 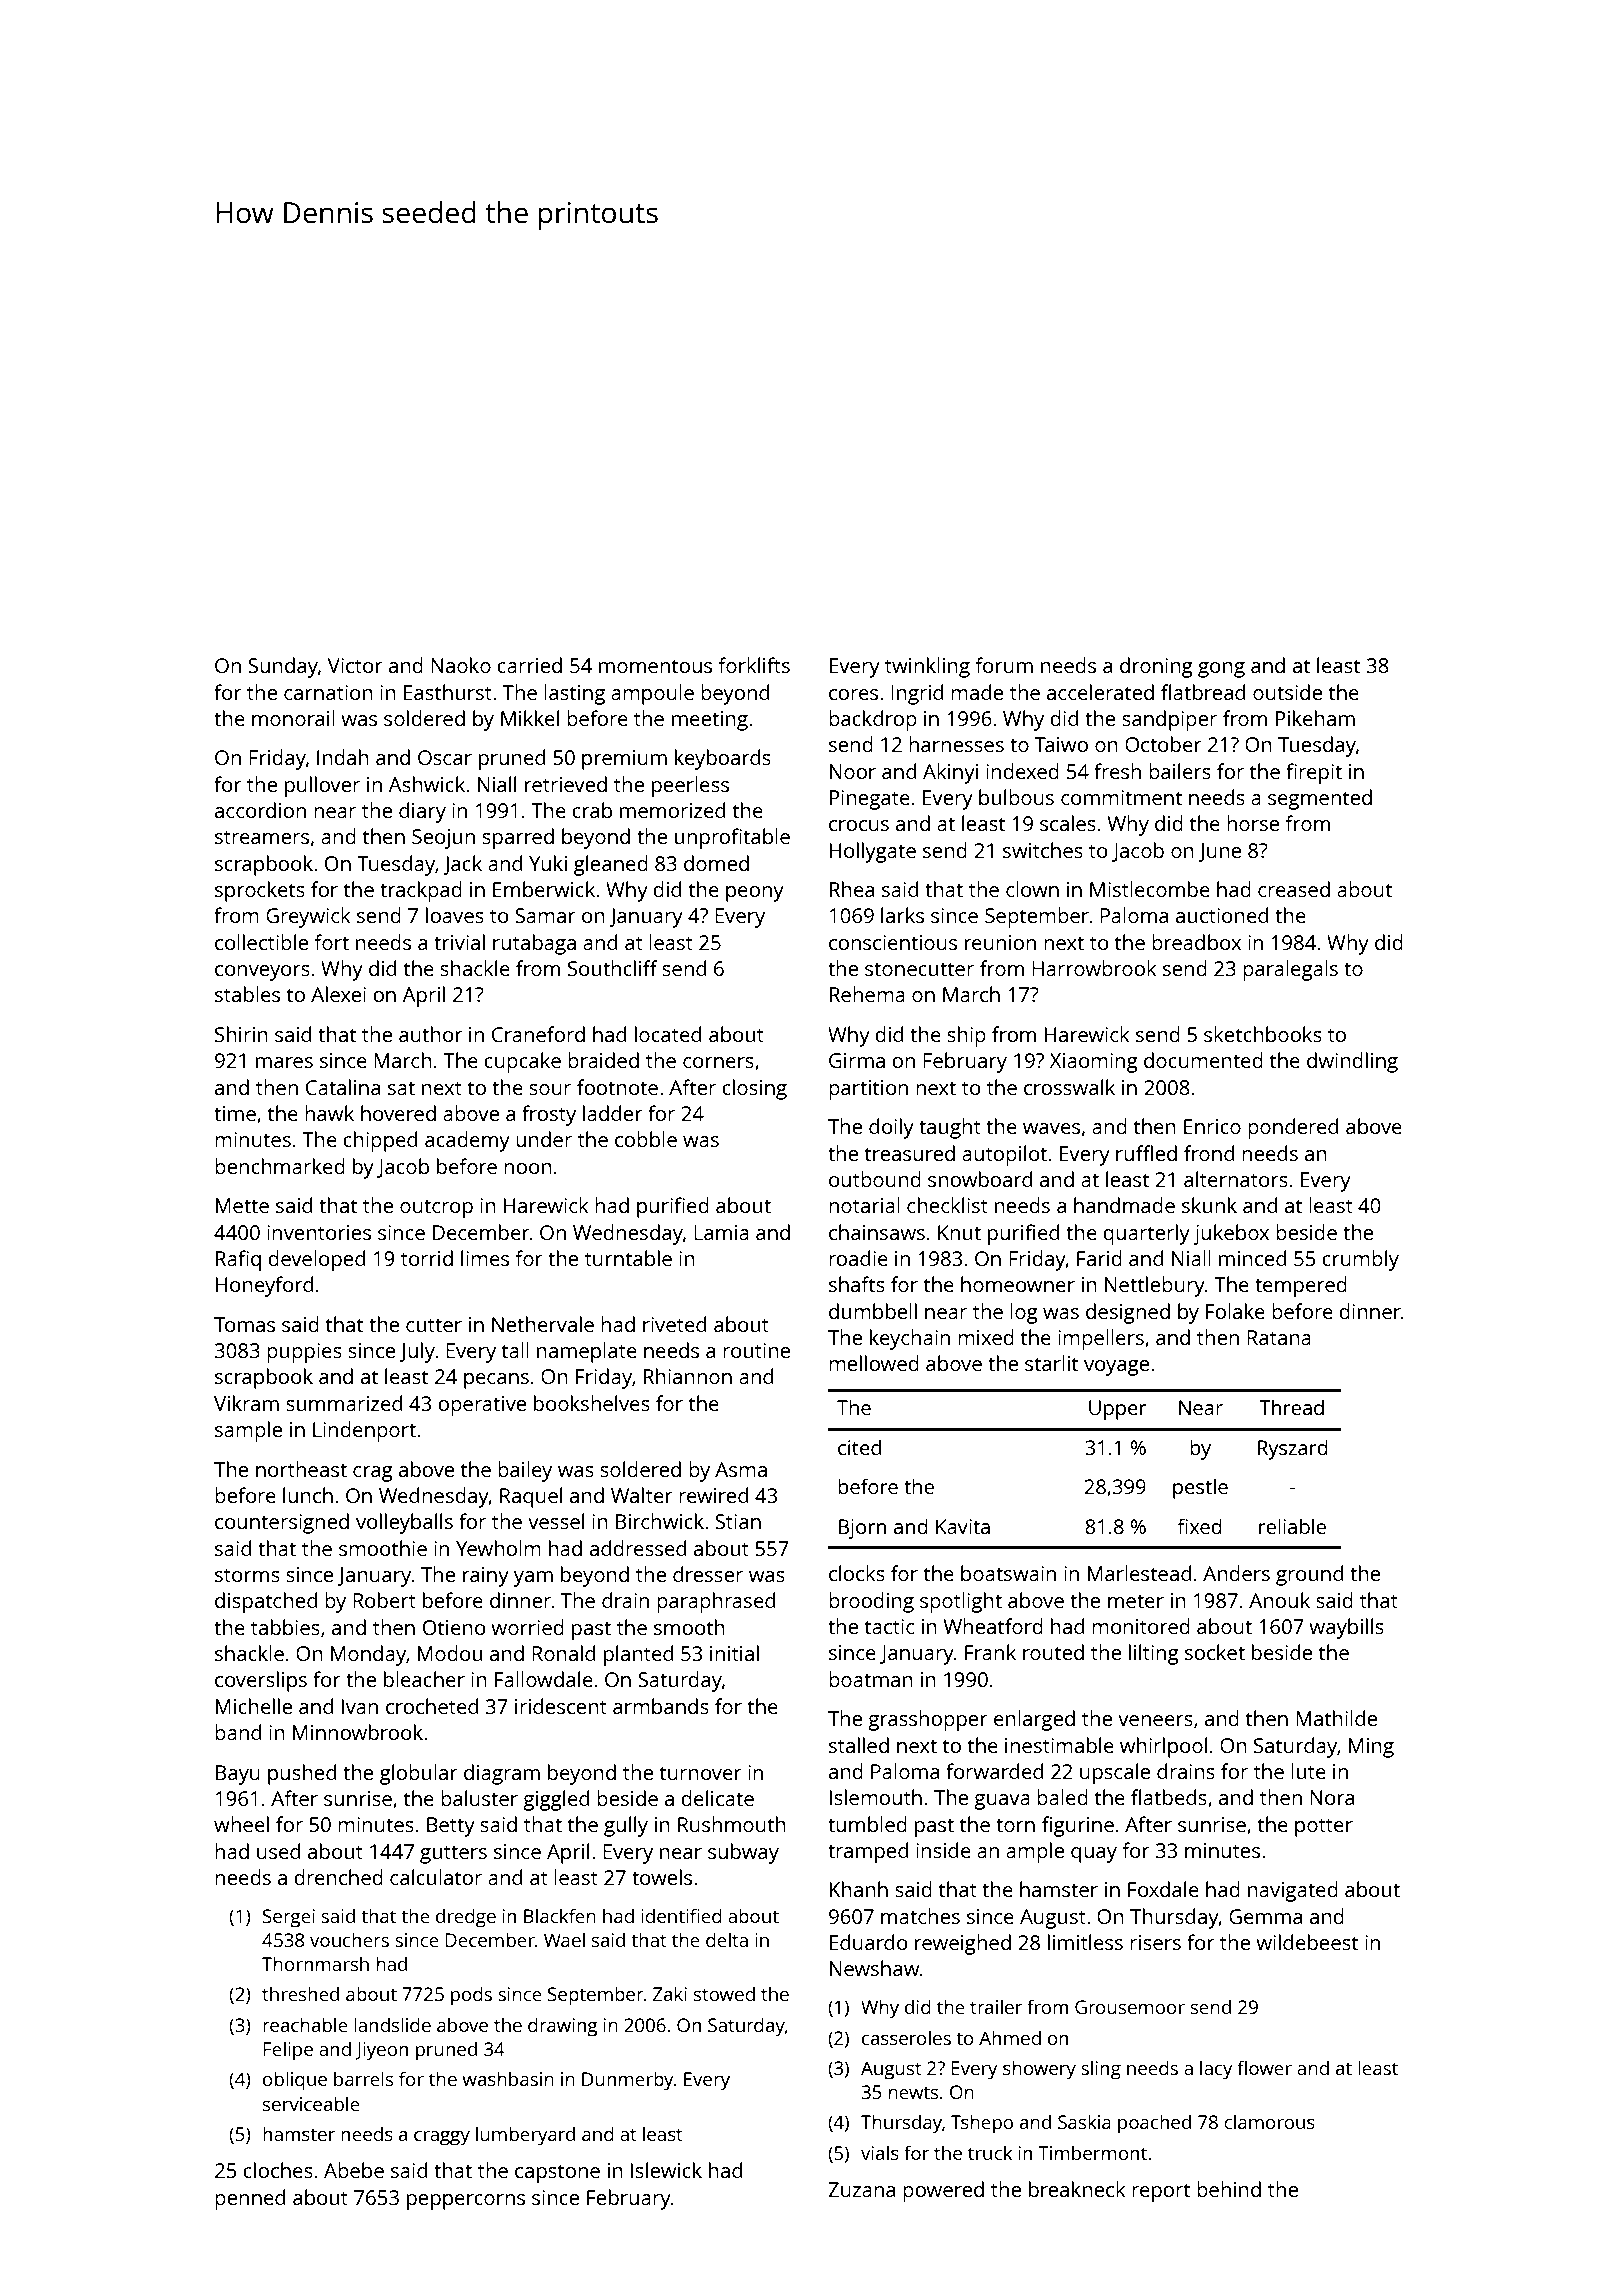 What do you see at coordinates (1308, 1771) in the screenshot?
I see `lute` at bounding box center [1308, 1771].
